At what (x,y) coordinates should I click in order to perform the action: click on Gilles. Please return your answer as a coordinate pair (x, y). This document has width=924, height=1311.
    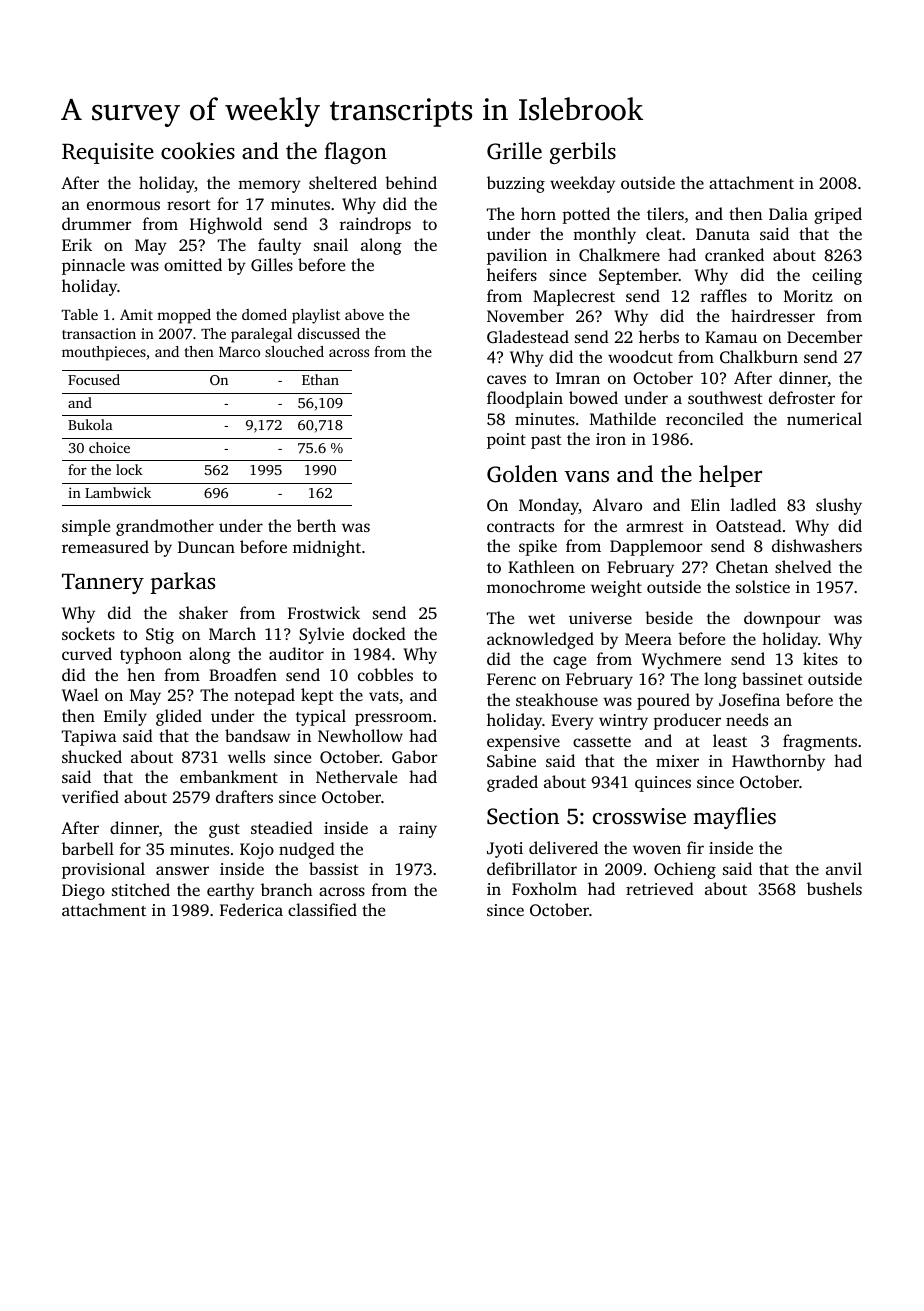
    Looking at the image, I should click on (272, 265).
